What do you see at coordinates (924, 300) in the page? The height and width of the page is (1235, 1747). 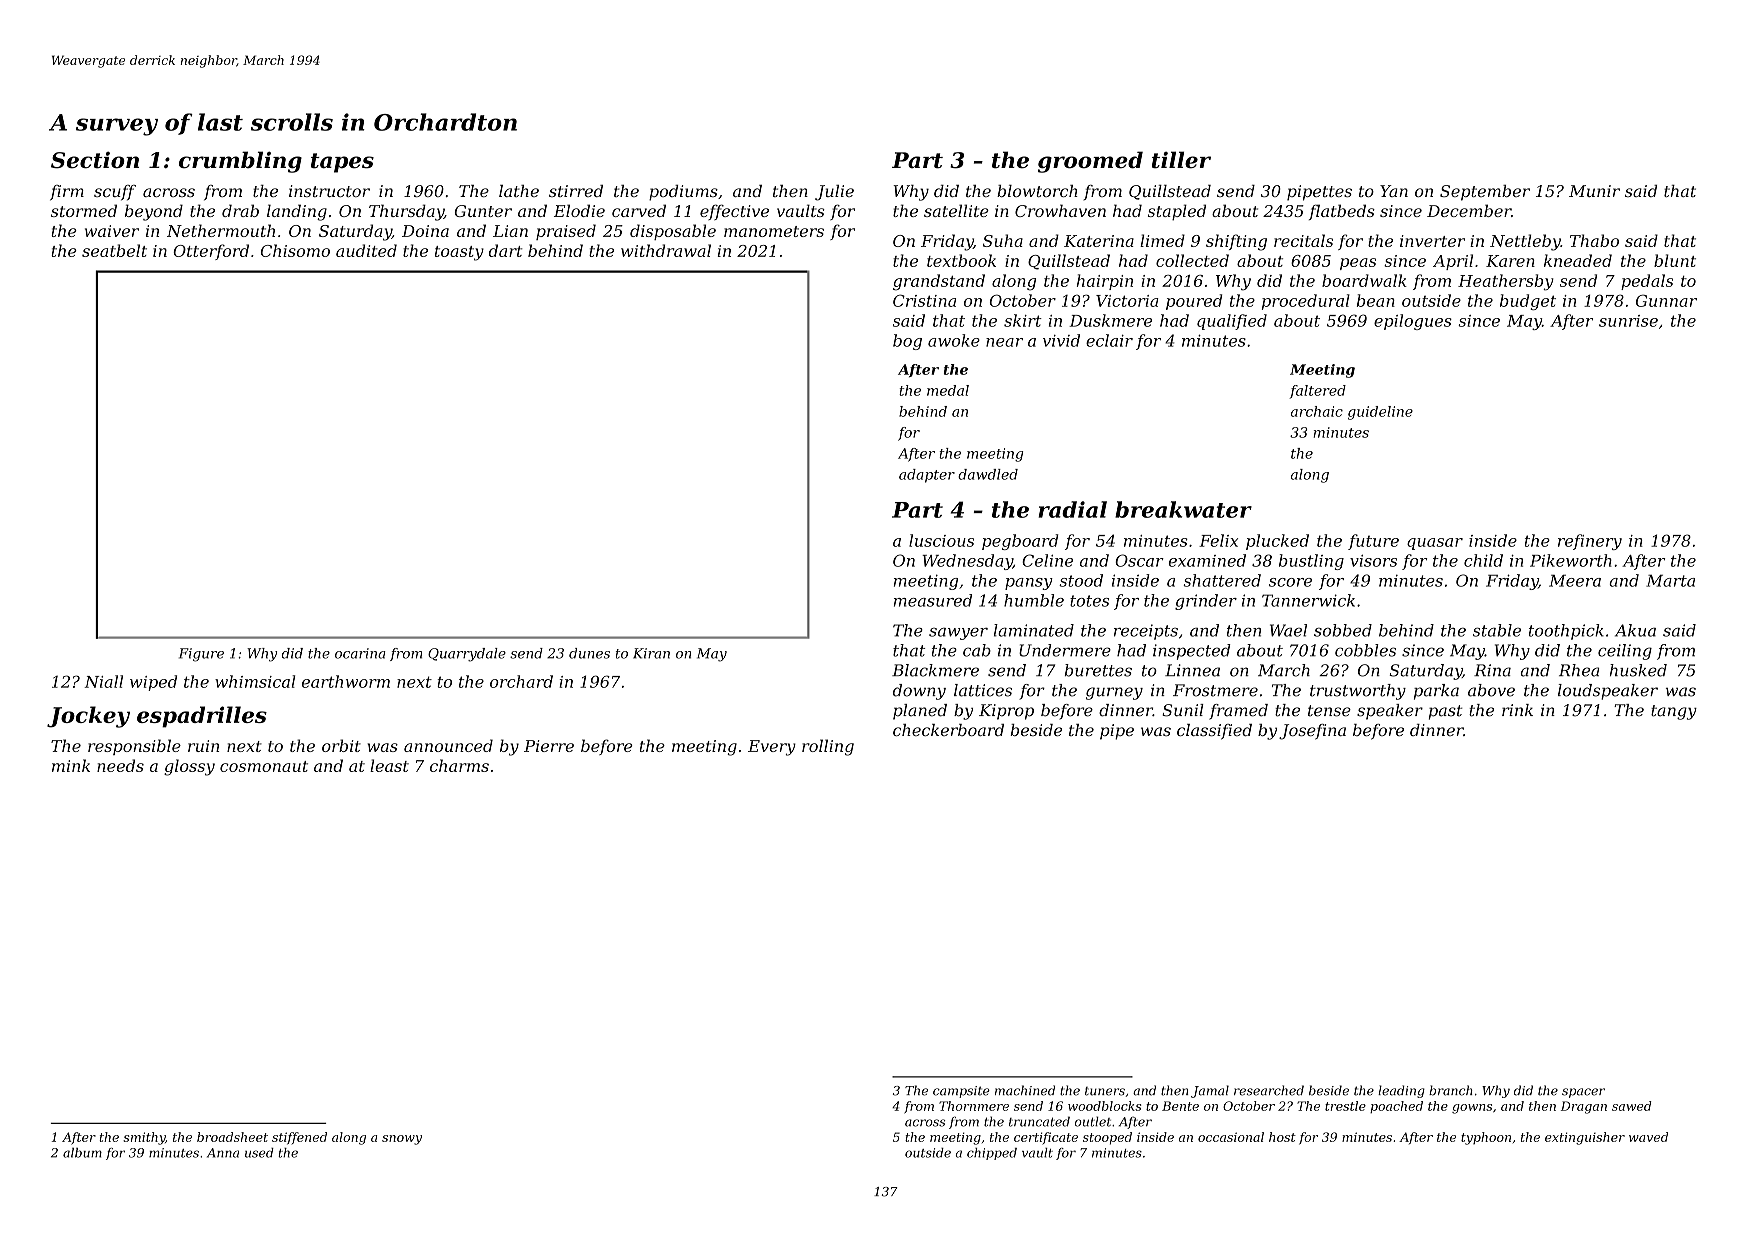 I see `Cristina` at bounding box center [924, 300].
